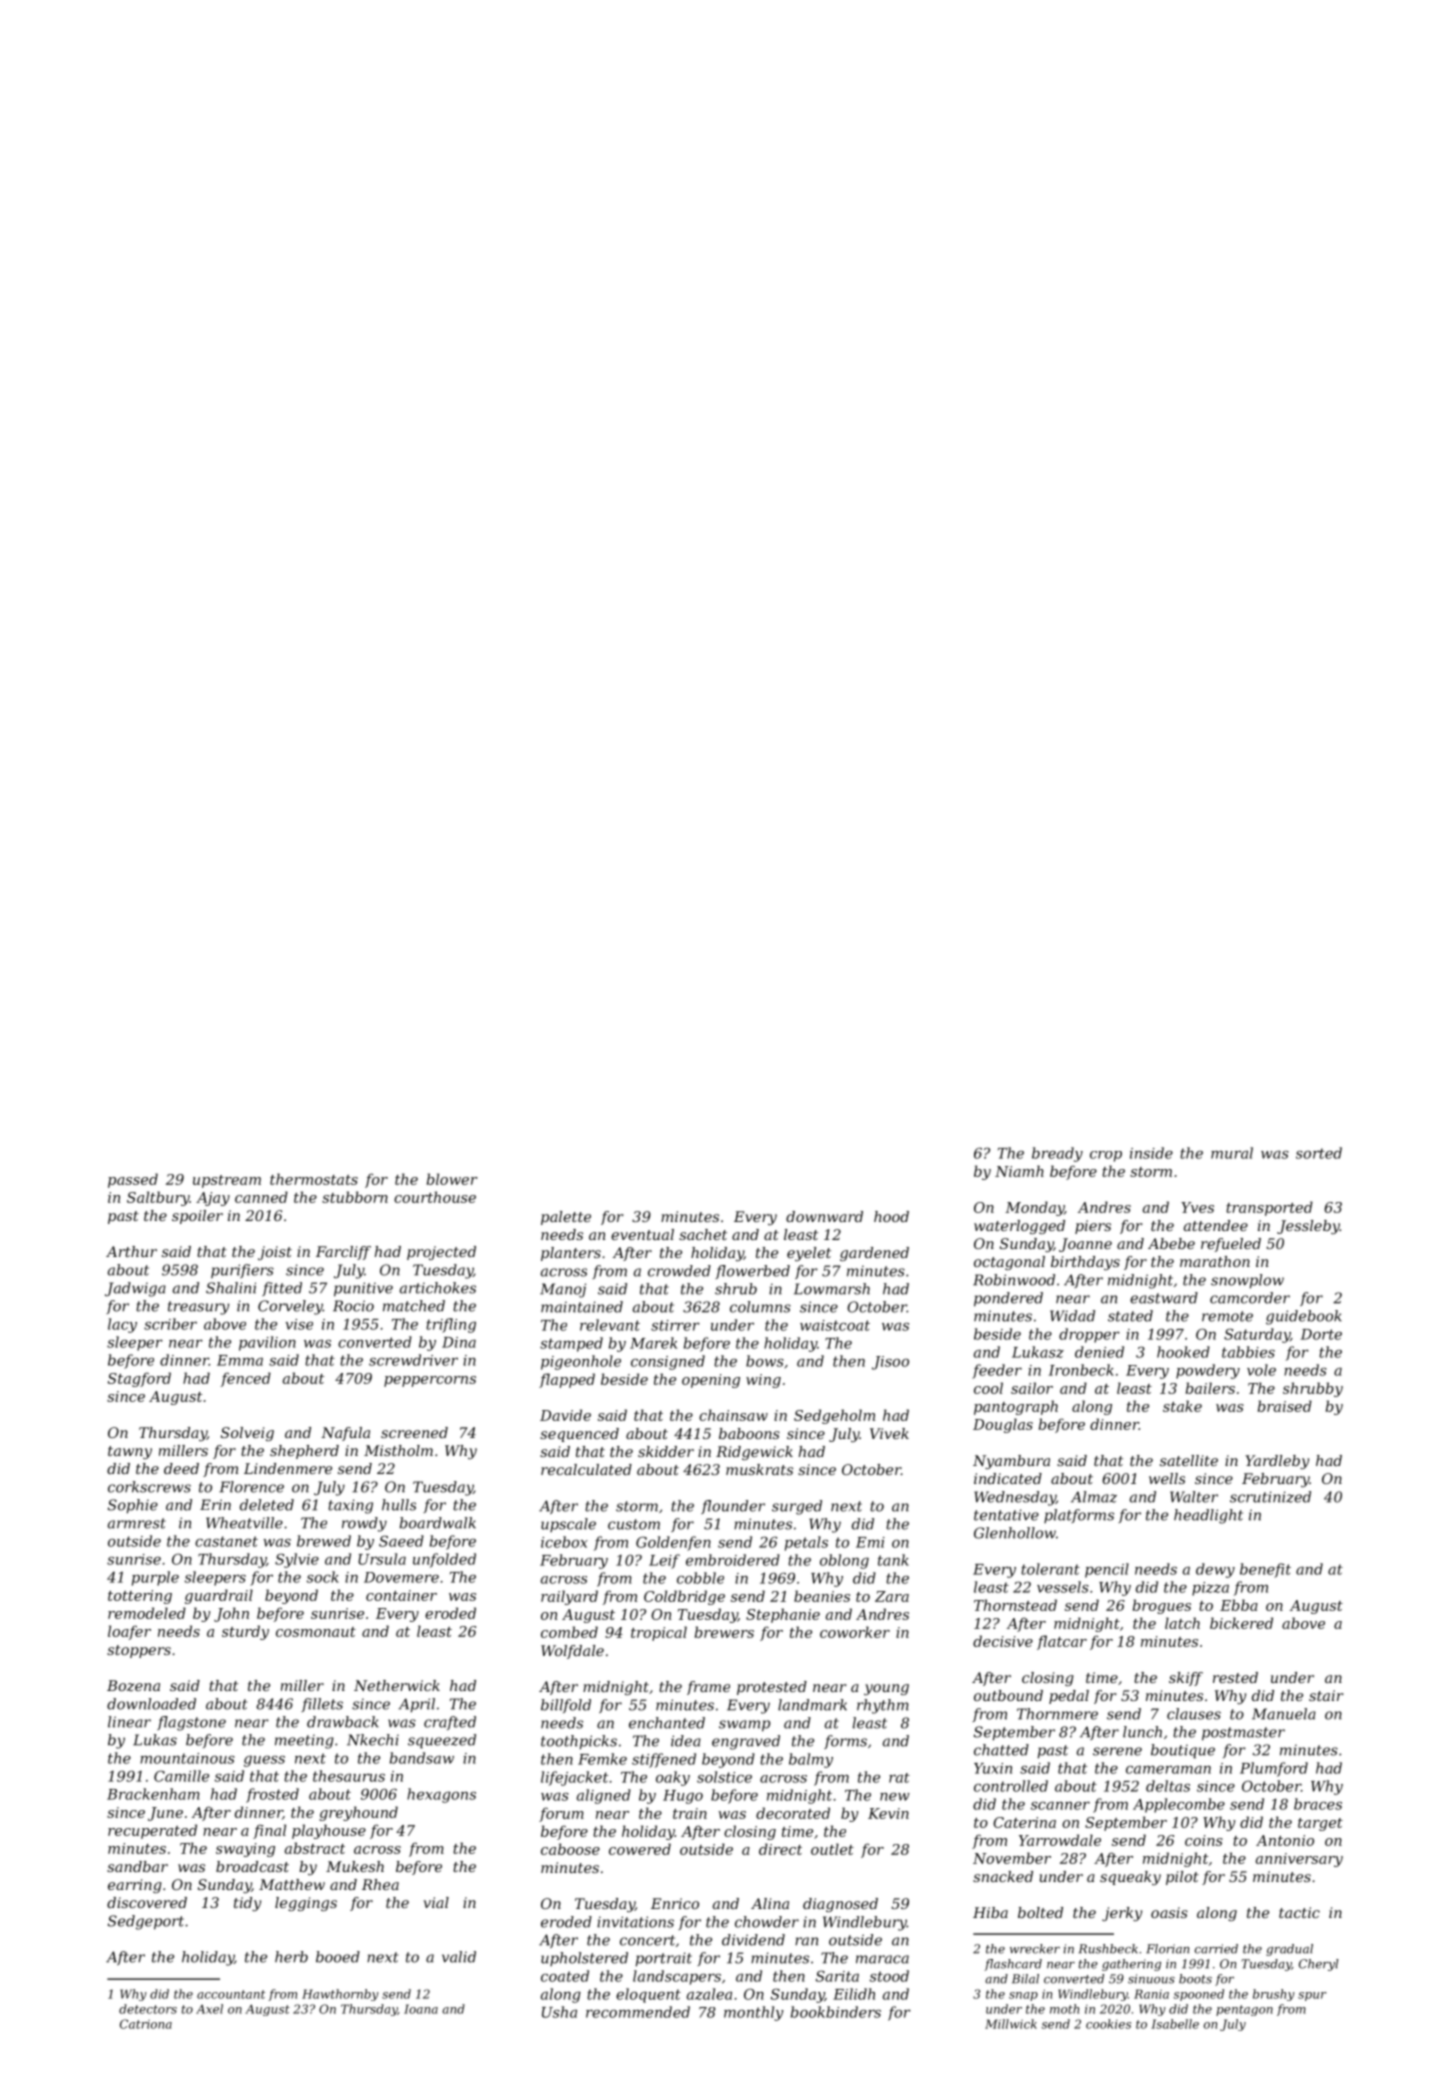 This screenshot has width=1450, height=2100. Describe the element at coordinates (1194, 1714) in the screenshot. I see `clauses` at that location.
